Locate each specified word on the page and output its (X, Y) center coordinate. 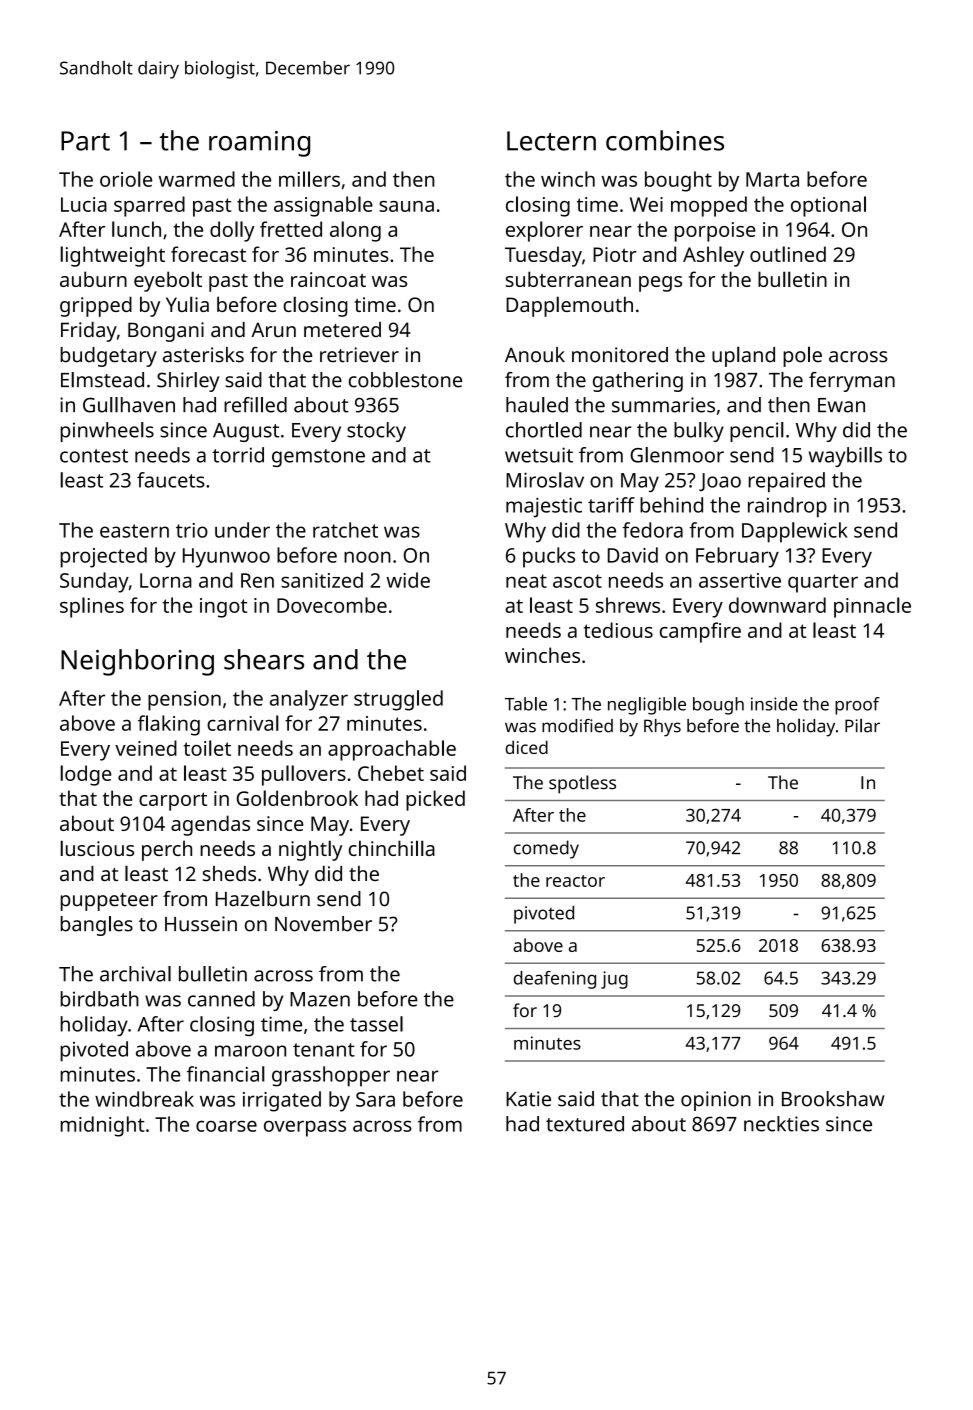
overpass (305, 1128)
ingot (223, 608)
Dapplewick (795, 532)
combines (665, 140)
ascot (577, 581)
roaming (259, 144)
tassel (376, 1024)
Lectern (551, 141)
